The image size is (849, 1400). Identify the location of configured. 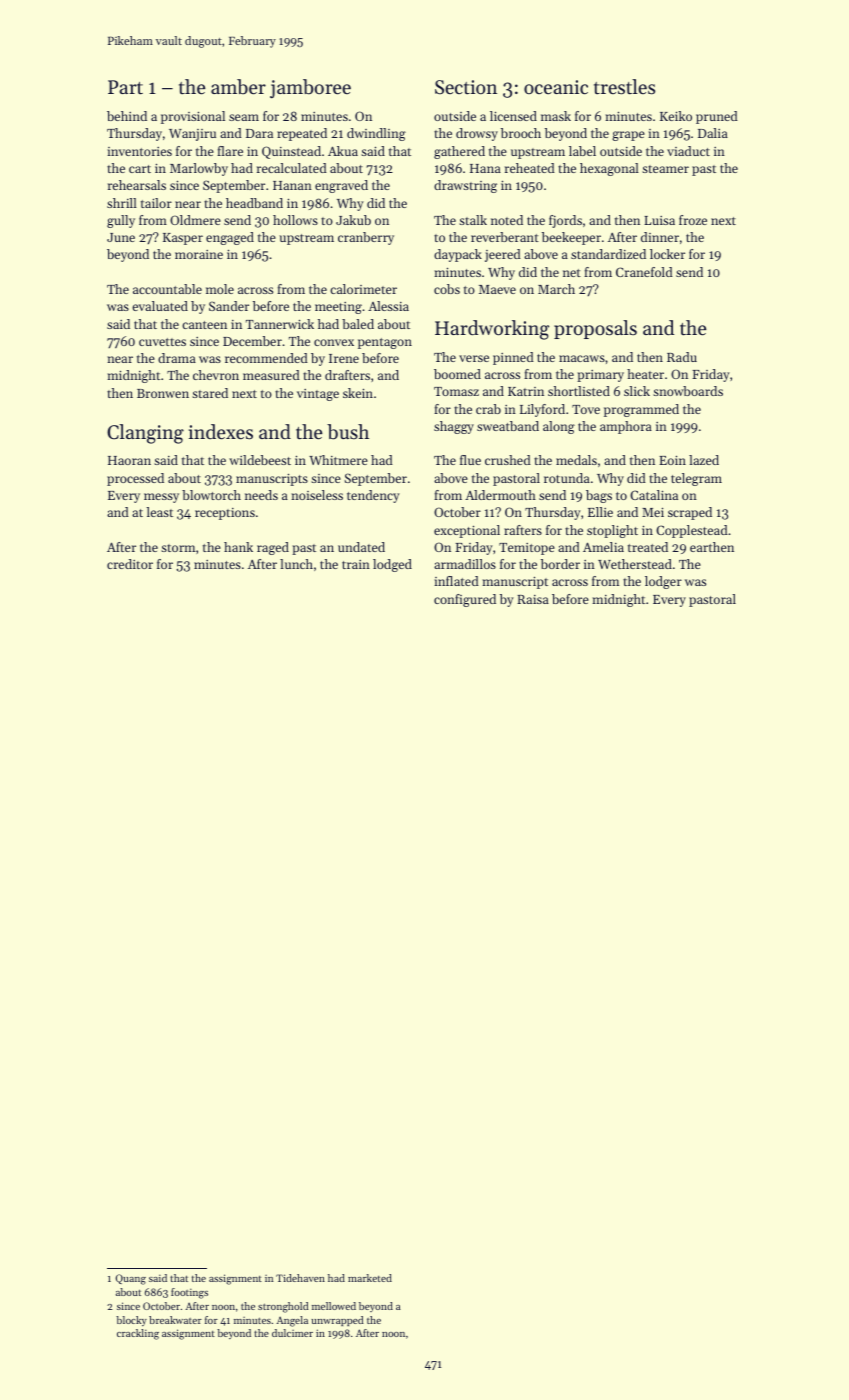
(465, 600).
